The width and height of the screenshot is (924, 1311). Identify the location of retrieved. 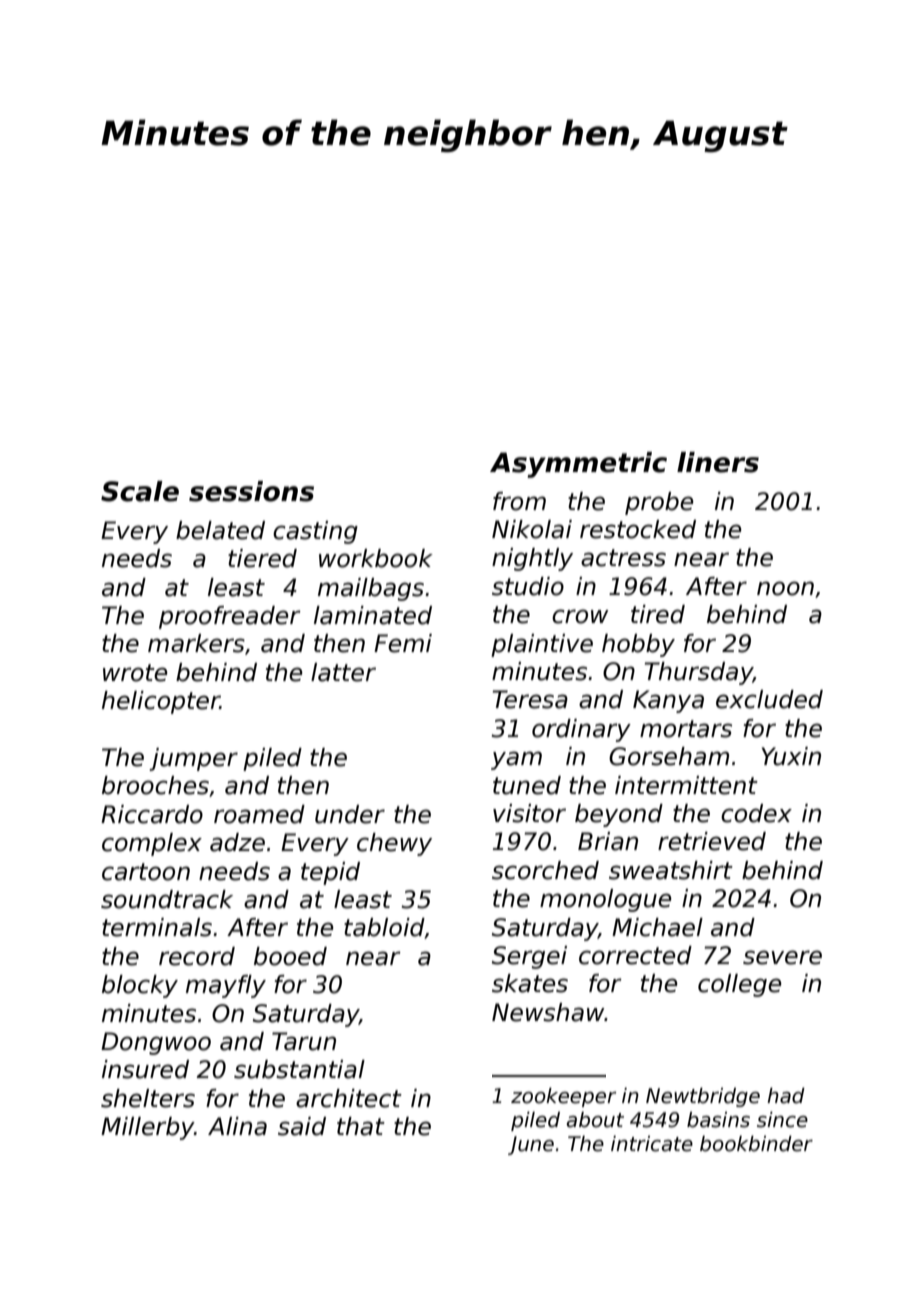
(712, 841).
